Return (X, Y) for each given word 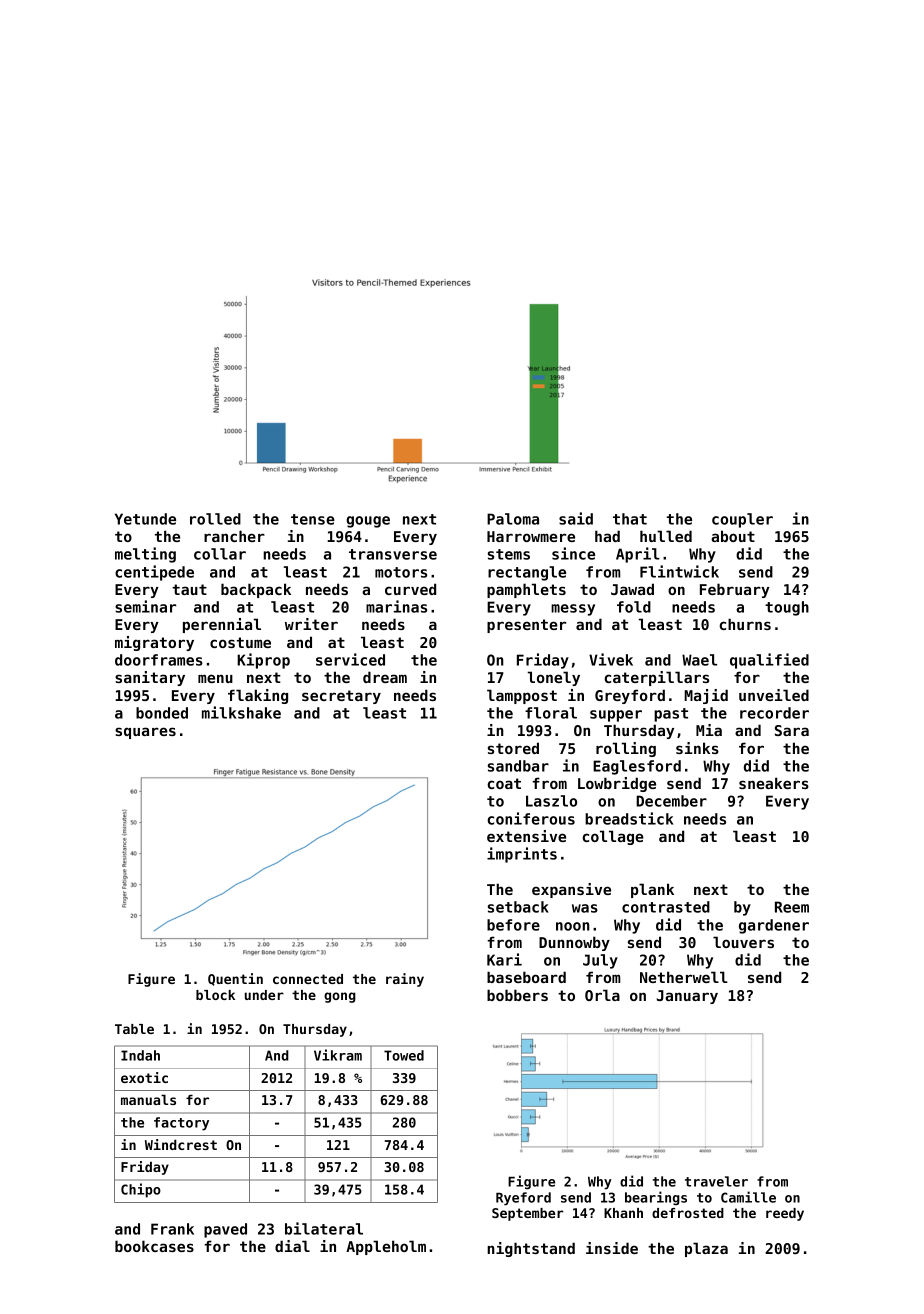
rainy (405, 980)
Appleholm (386, 1247)
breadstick (629, 818)
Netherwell (684, 977)
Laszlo (551, 801)
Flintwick (679, 571)
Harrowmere (531, 536)
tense (313, 519)
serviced (350, 659)
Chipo (141, 1190)
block (215, 995)
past (671, 715)
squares (145, 733)
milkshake (241, 712)
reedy (785, 1214)
